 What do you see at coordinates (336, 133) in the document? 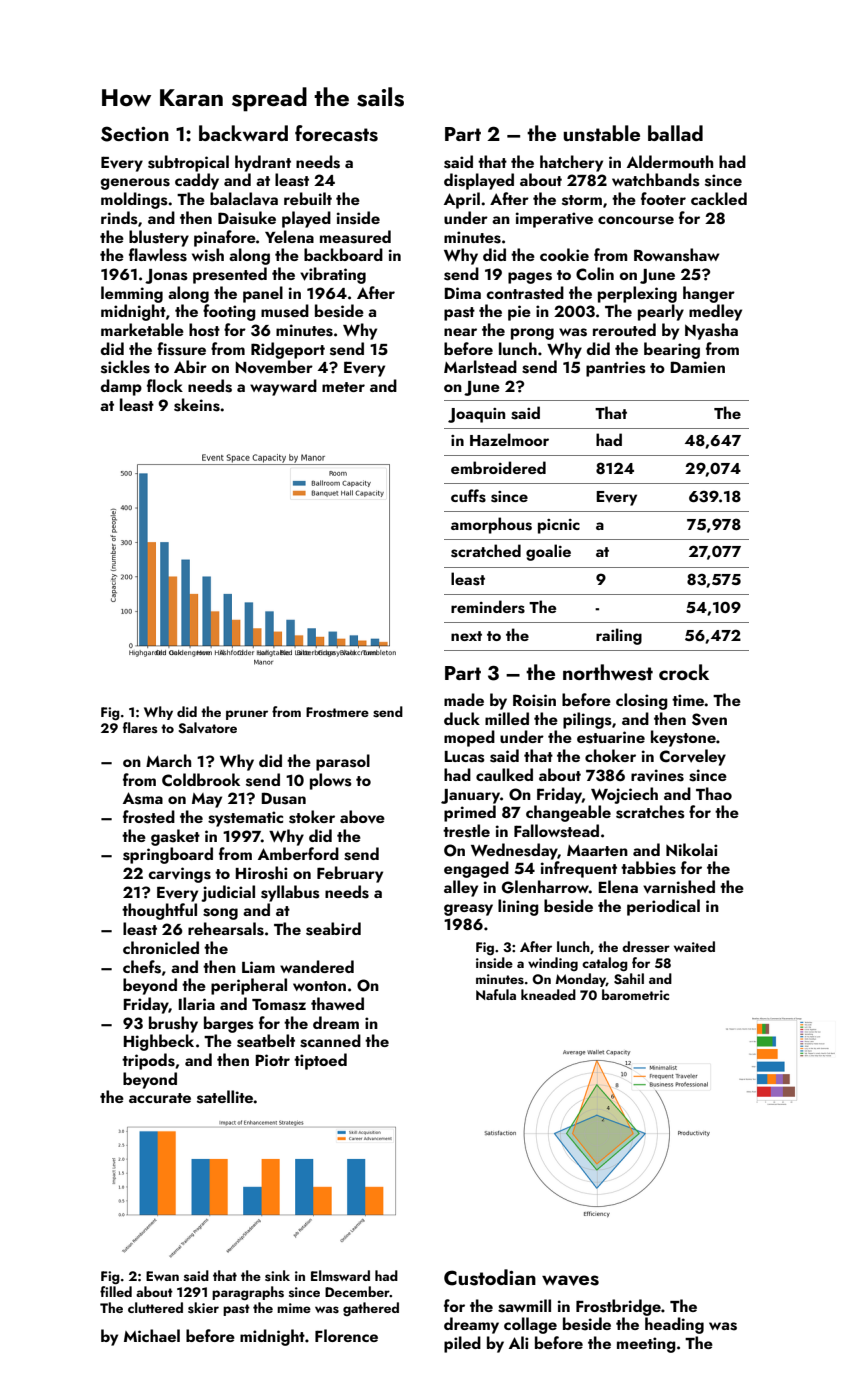
I see `forecasts` at bounding box center [336, 133].
